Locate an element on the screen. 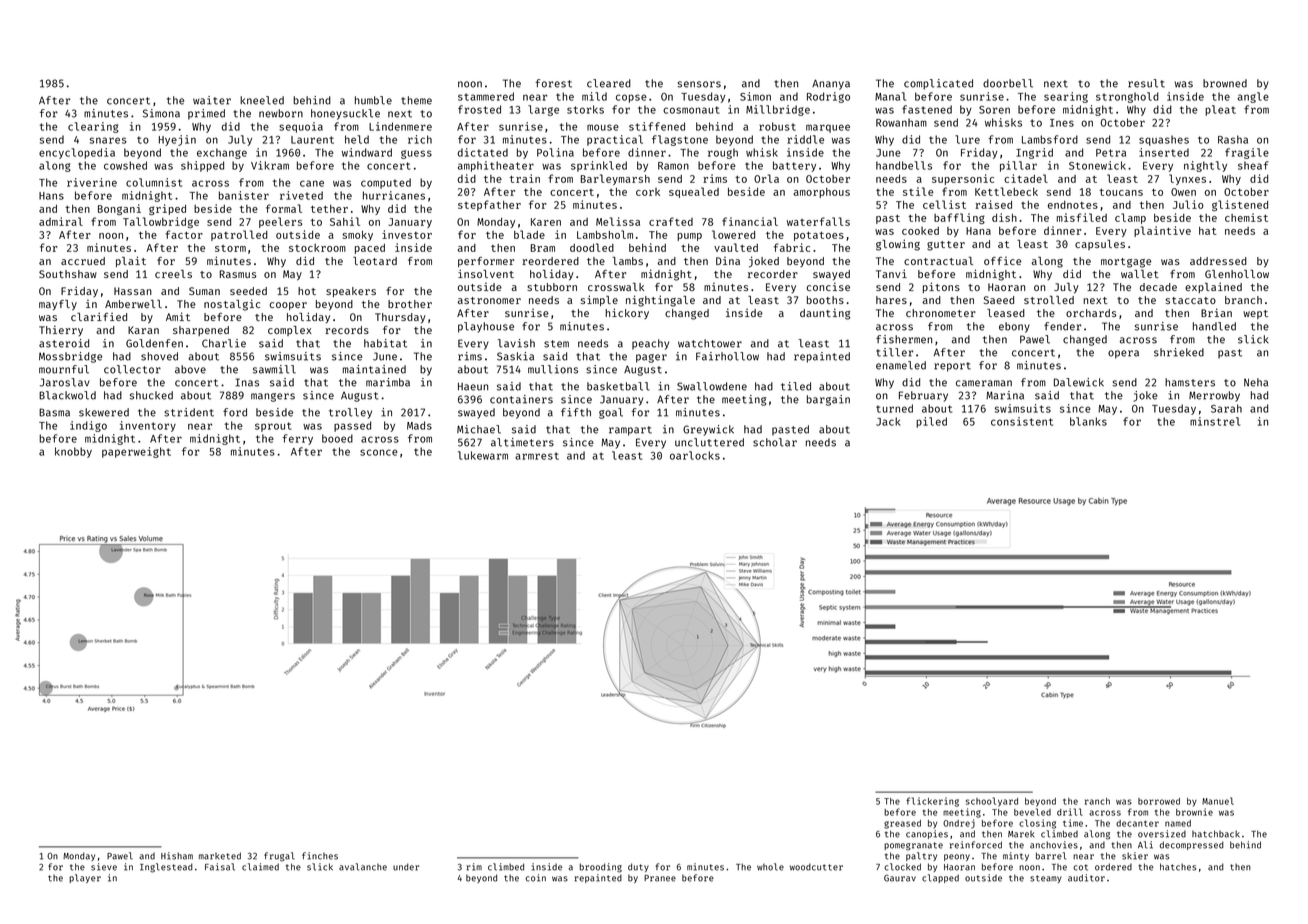 The image size is (1308, 924). consistent is located at coordinates (1022, 421).
